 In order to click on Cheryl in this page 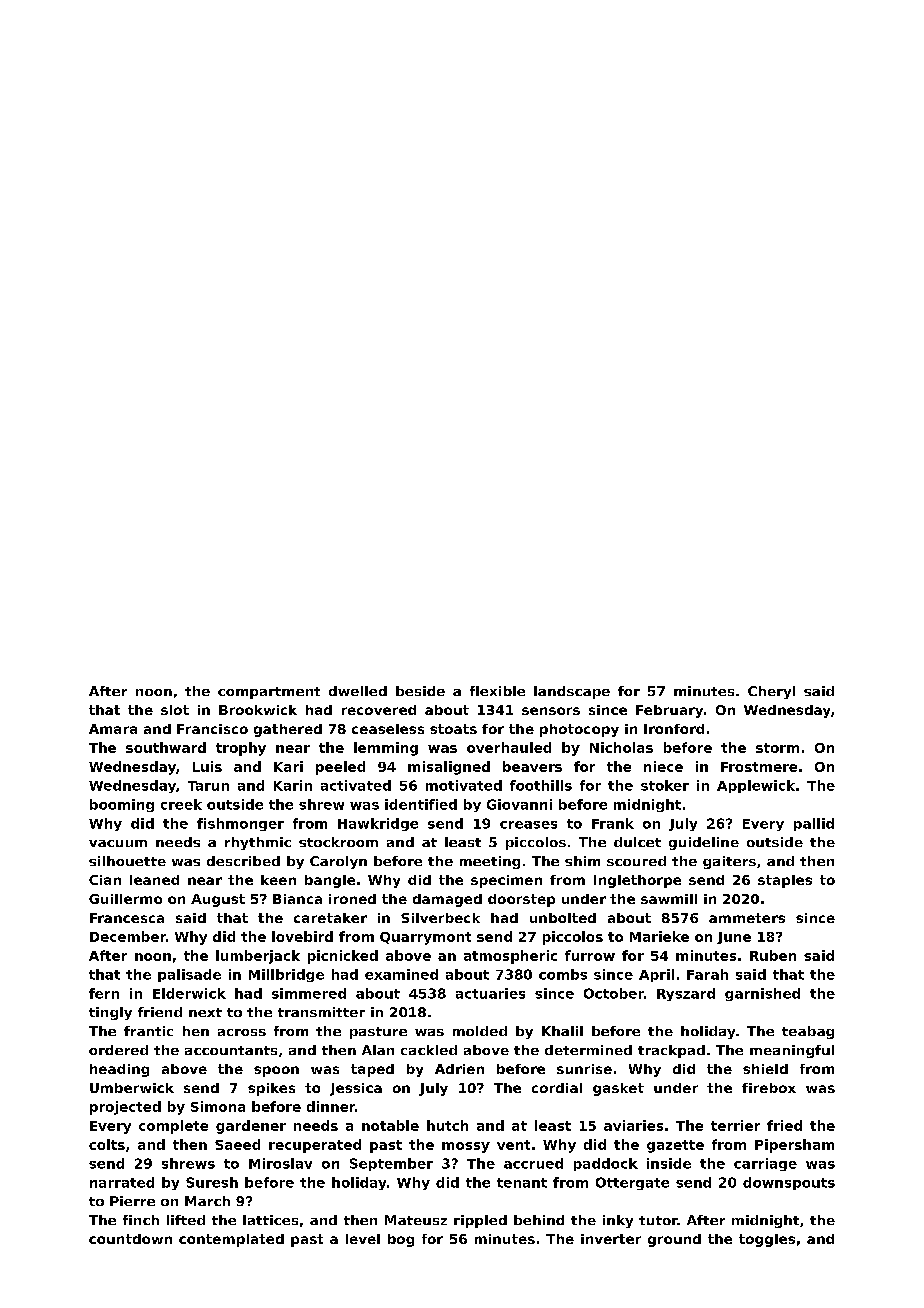, I will do `click(771, 692)`.
